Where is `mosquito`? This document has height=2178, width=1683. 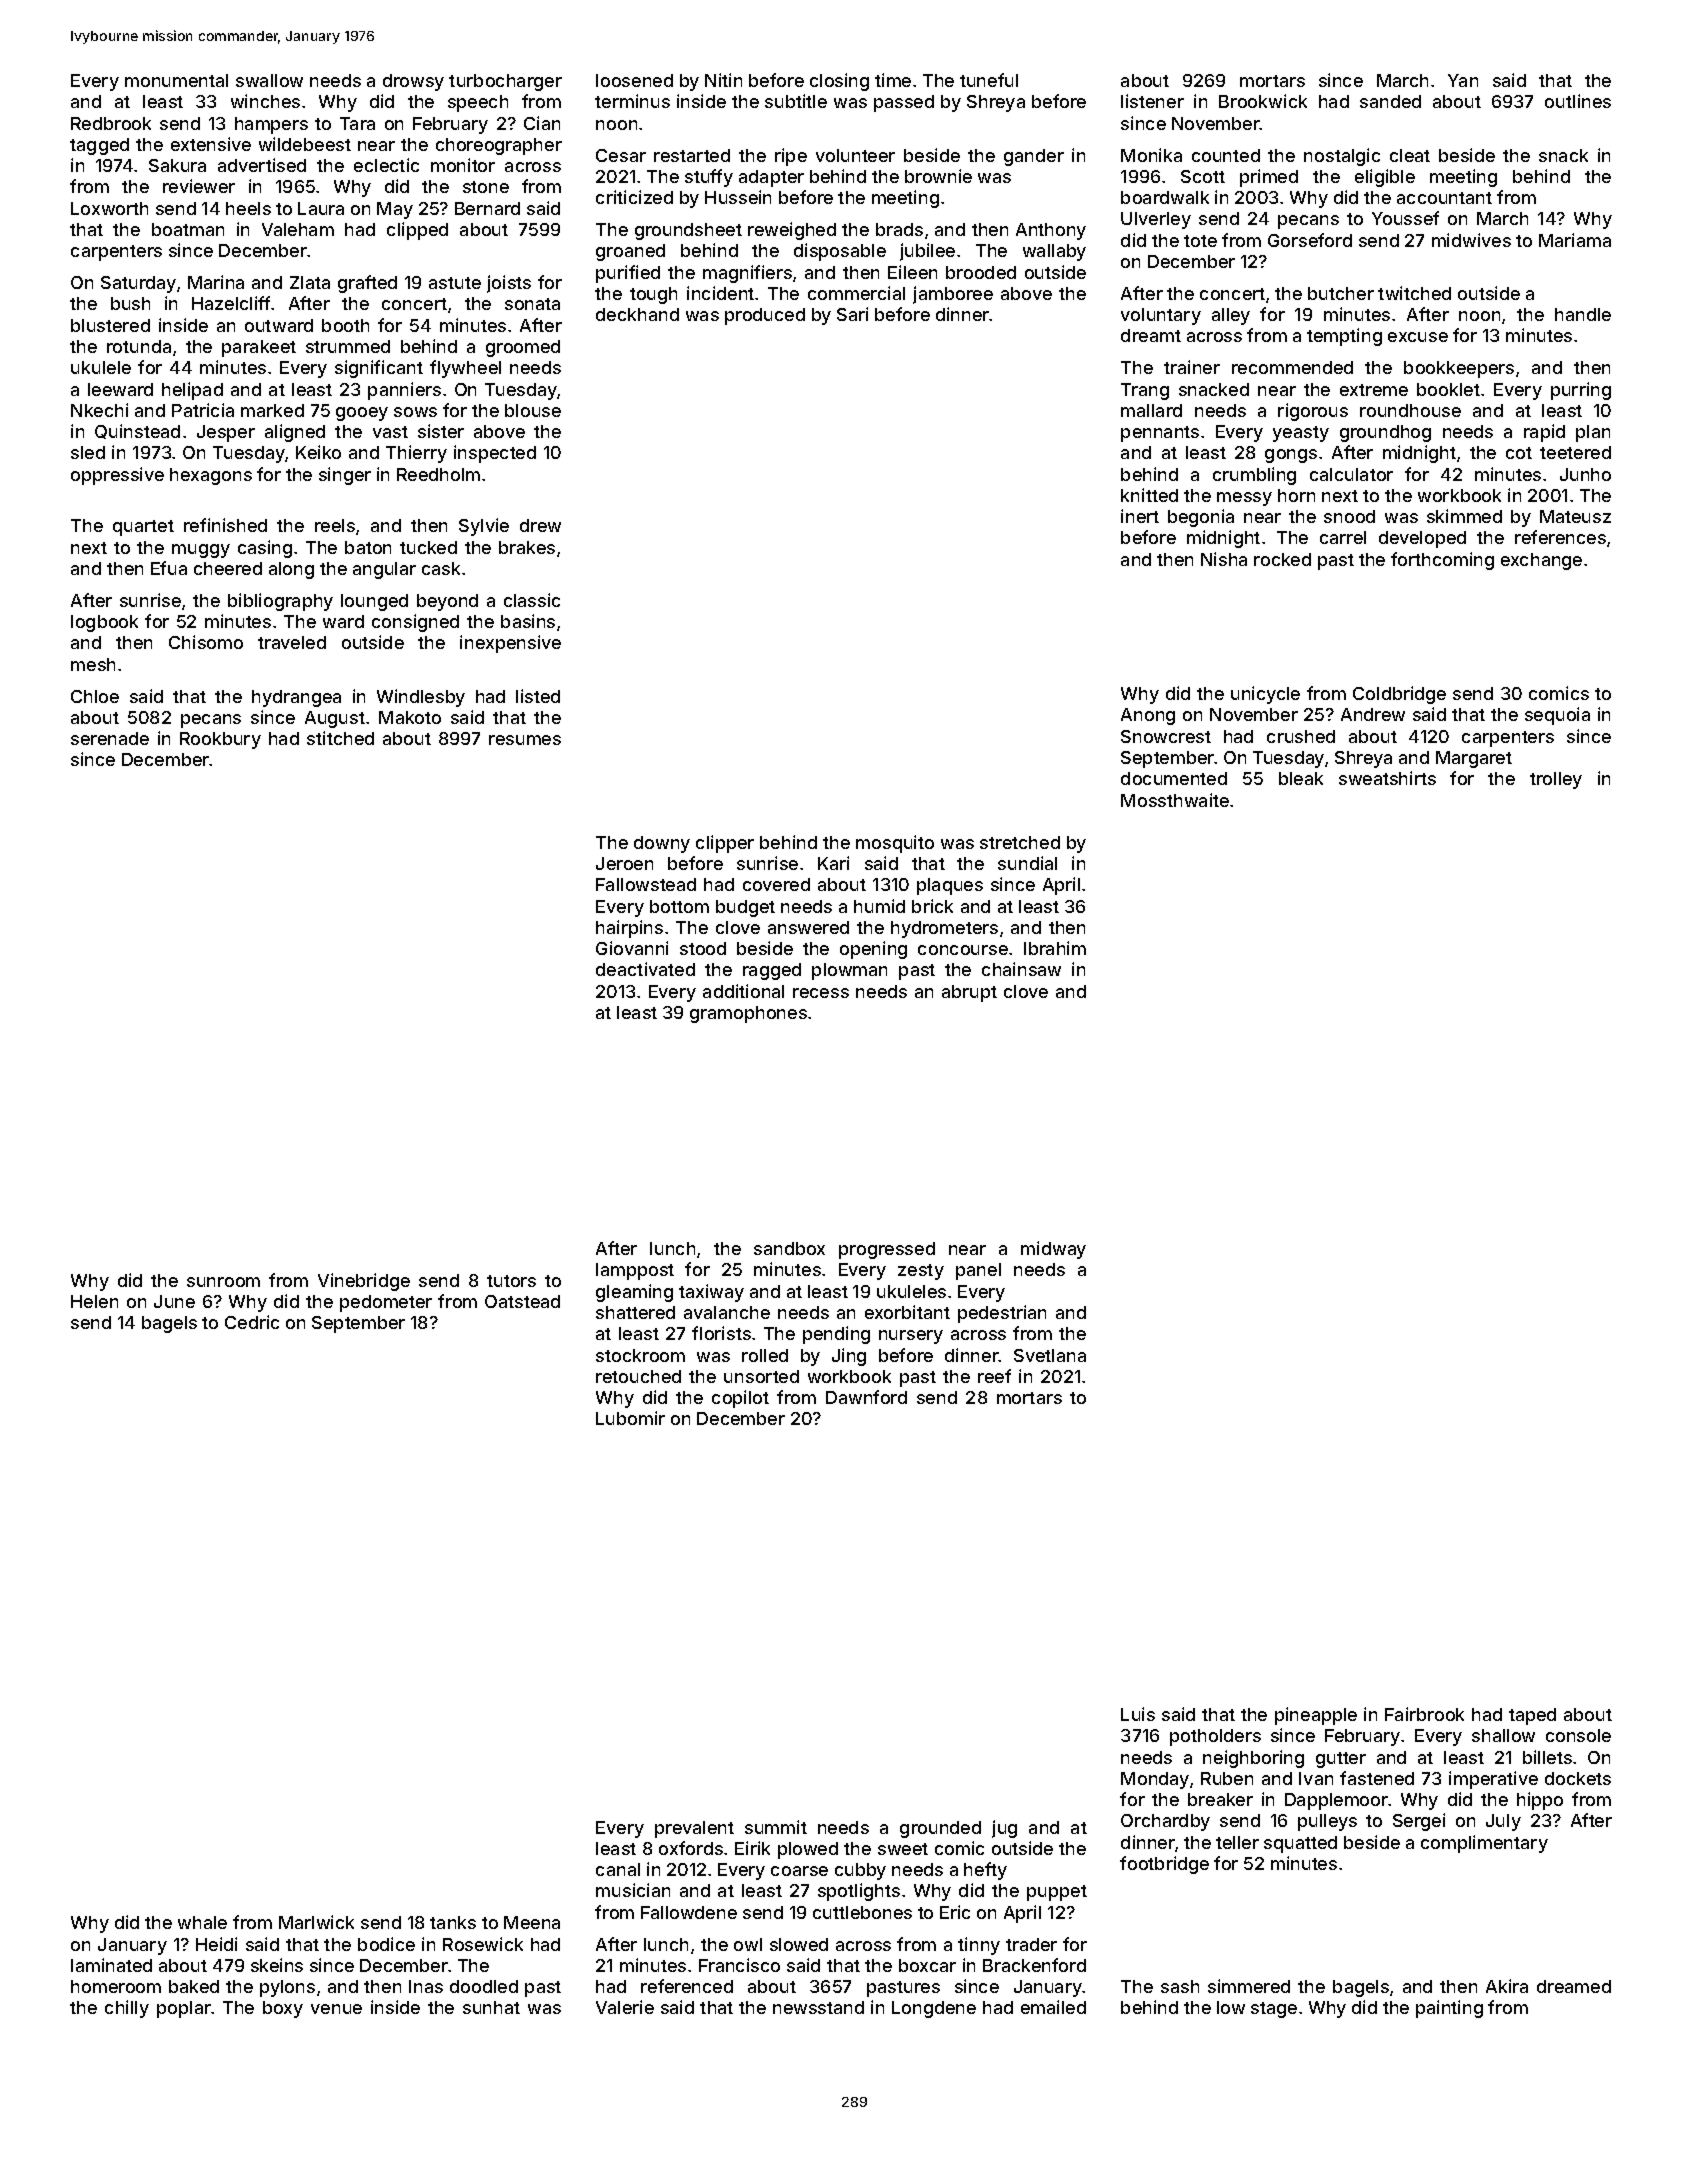
mosquito is located at coordinates (895, 844).
